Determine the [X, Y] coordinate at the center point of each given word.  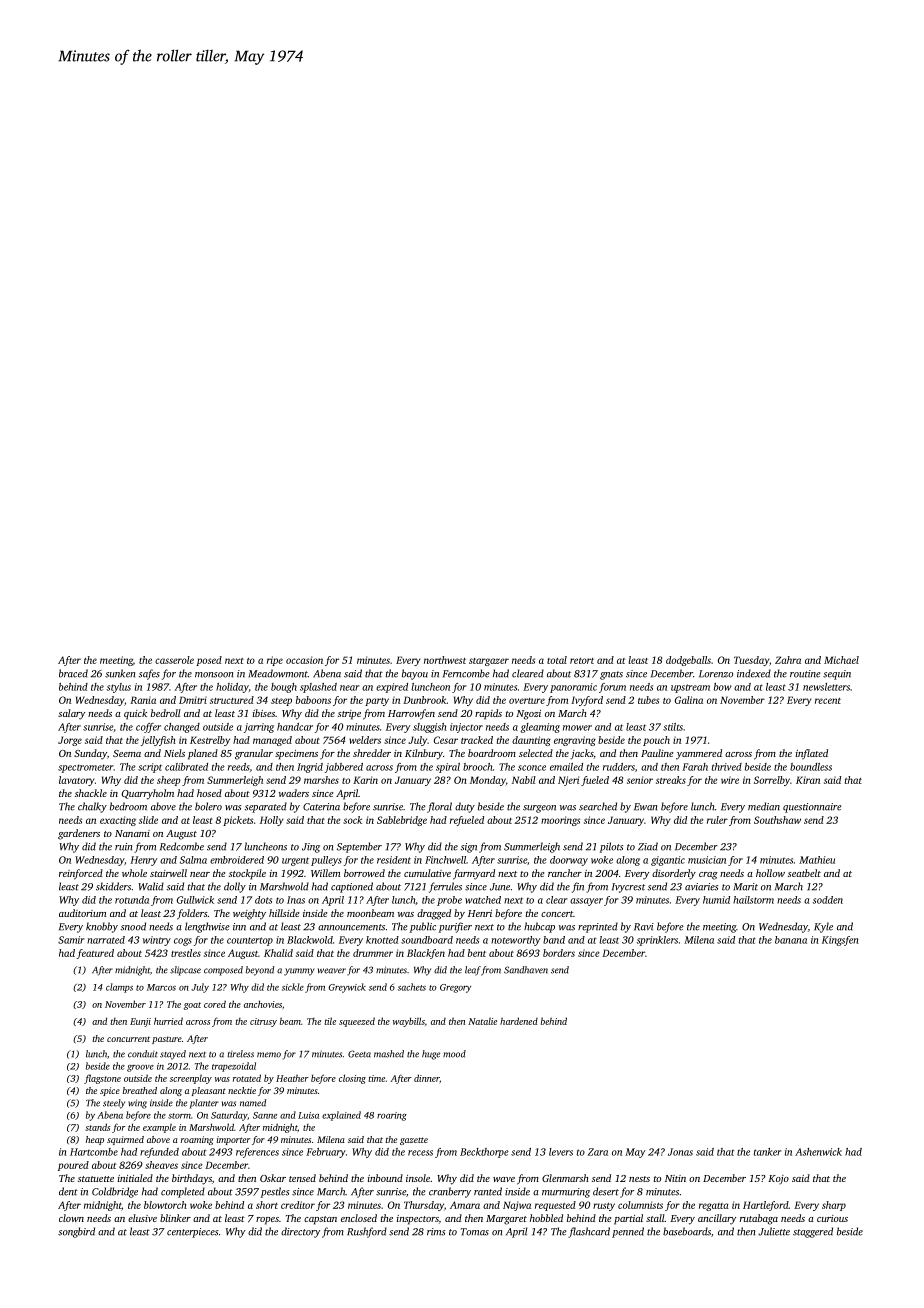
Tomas [475, 1232]
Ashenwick [818, 1152]
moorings [560, 821]
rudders [619, 767]
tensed [302, 1178]
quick [135, 714]
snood [133, 926]
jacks [581, 754]
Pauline [657, 753]
